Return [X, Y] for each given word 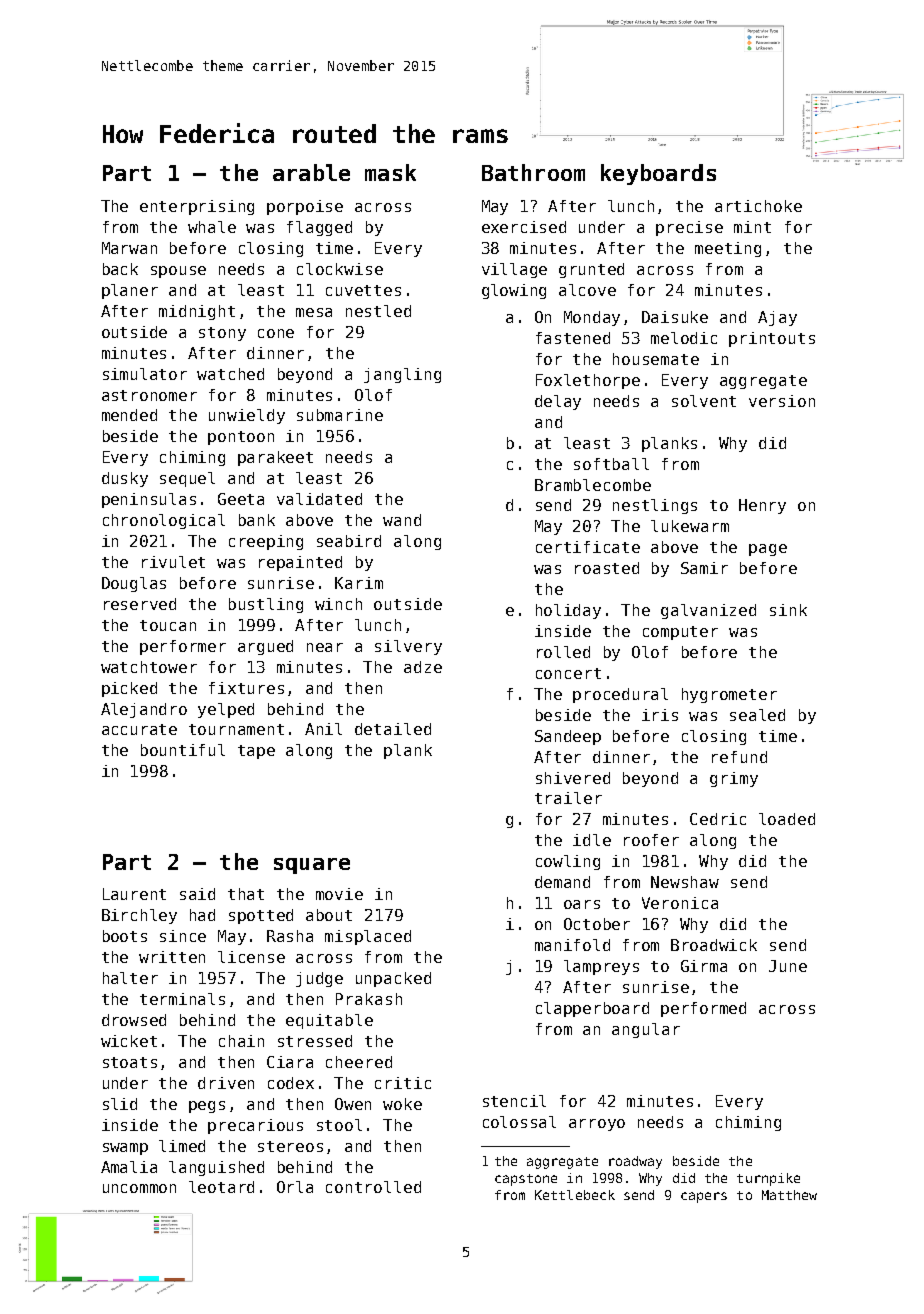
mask [390, 172]
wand [402, 520]
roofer [651, 840]
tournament [236, 729]
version [782, 401]
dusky [125, 479]
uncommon [139, 1188]
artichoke [758, 206]
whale [212, 227]
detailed [393, 729]
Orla [295, 1187]
